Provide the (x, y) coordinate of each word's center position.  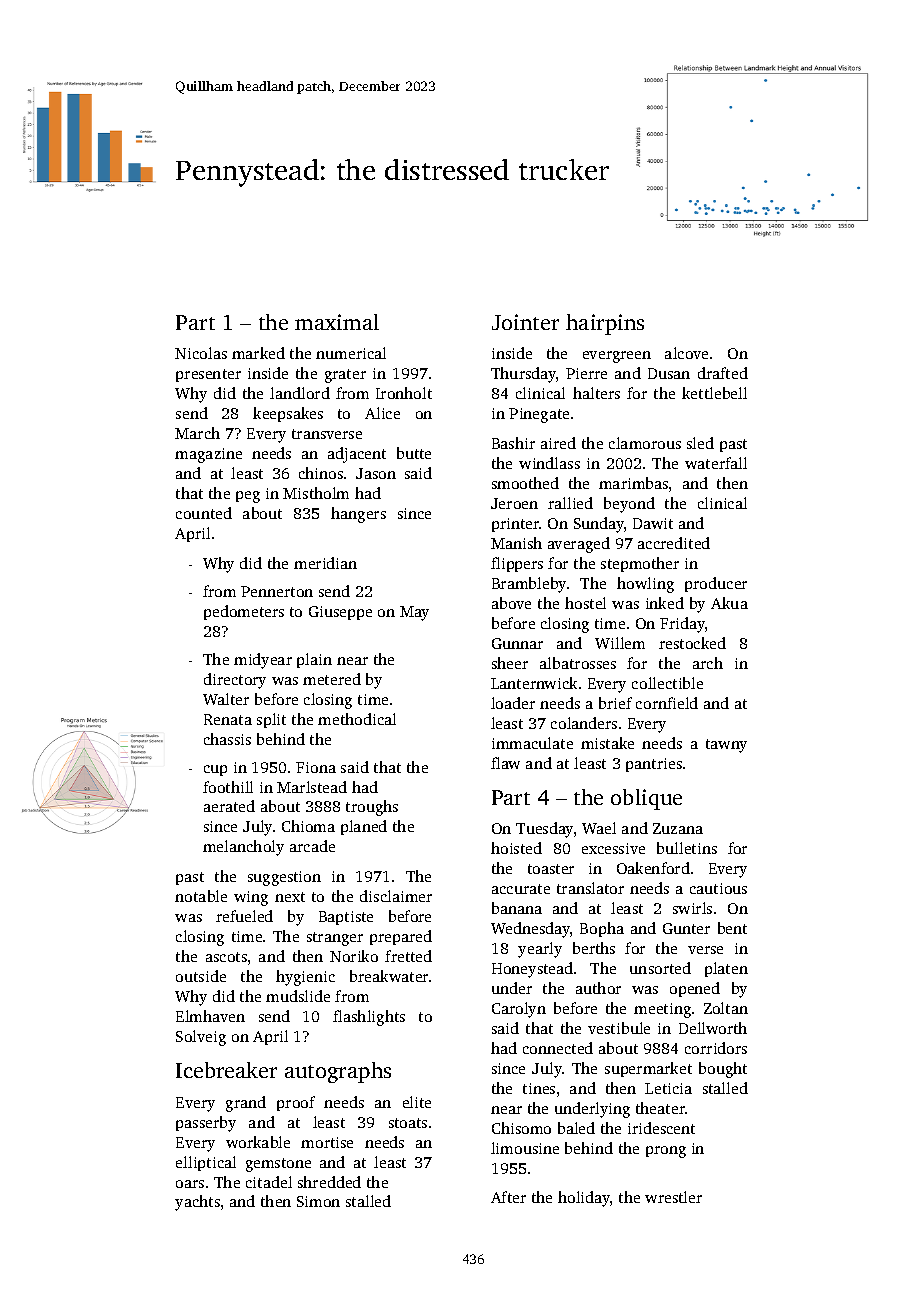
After (508, 1197)
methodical (357, 719)
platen (726, 969)
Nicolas (201, 353)
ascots (226, 957)
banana (517, 908)
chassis (227, 739)
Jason (376, 473)
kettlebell (714, 393)
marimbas (633, 483)
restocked (692, 643)
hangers (358, 515)
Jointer (525, 322)
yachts (197, 1203)
